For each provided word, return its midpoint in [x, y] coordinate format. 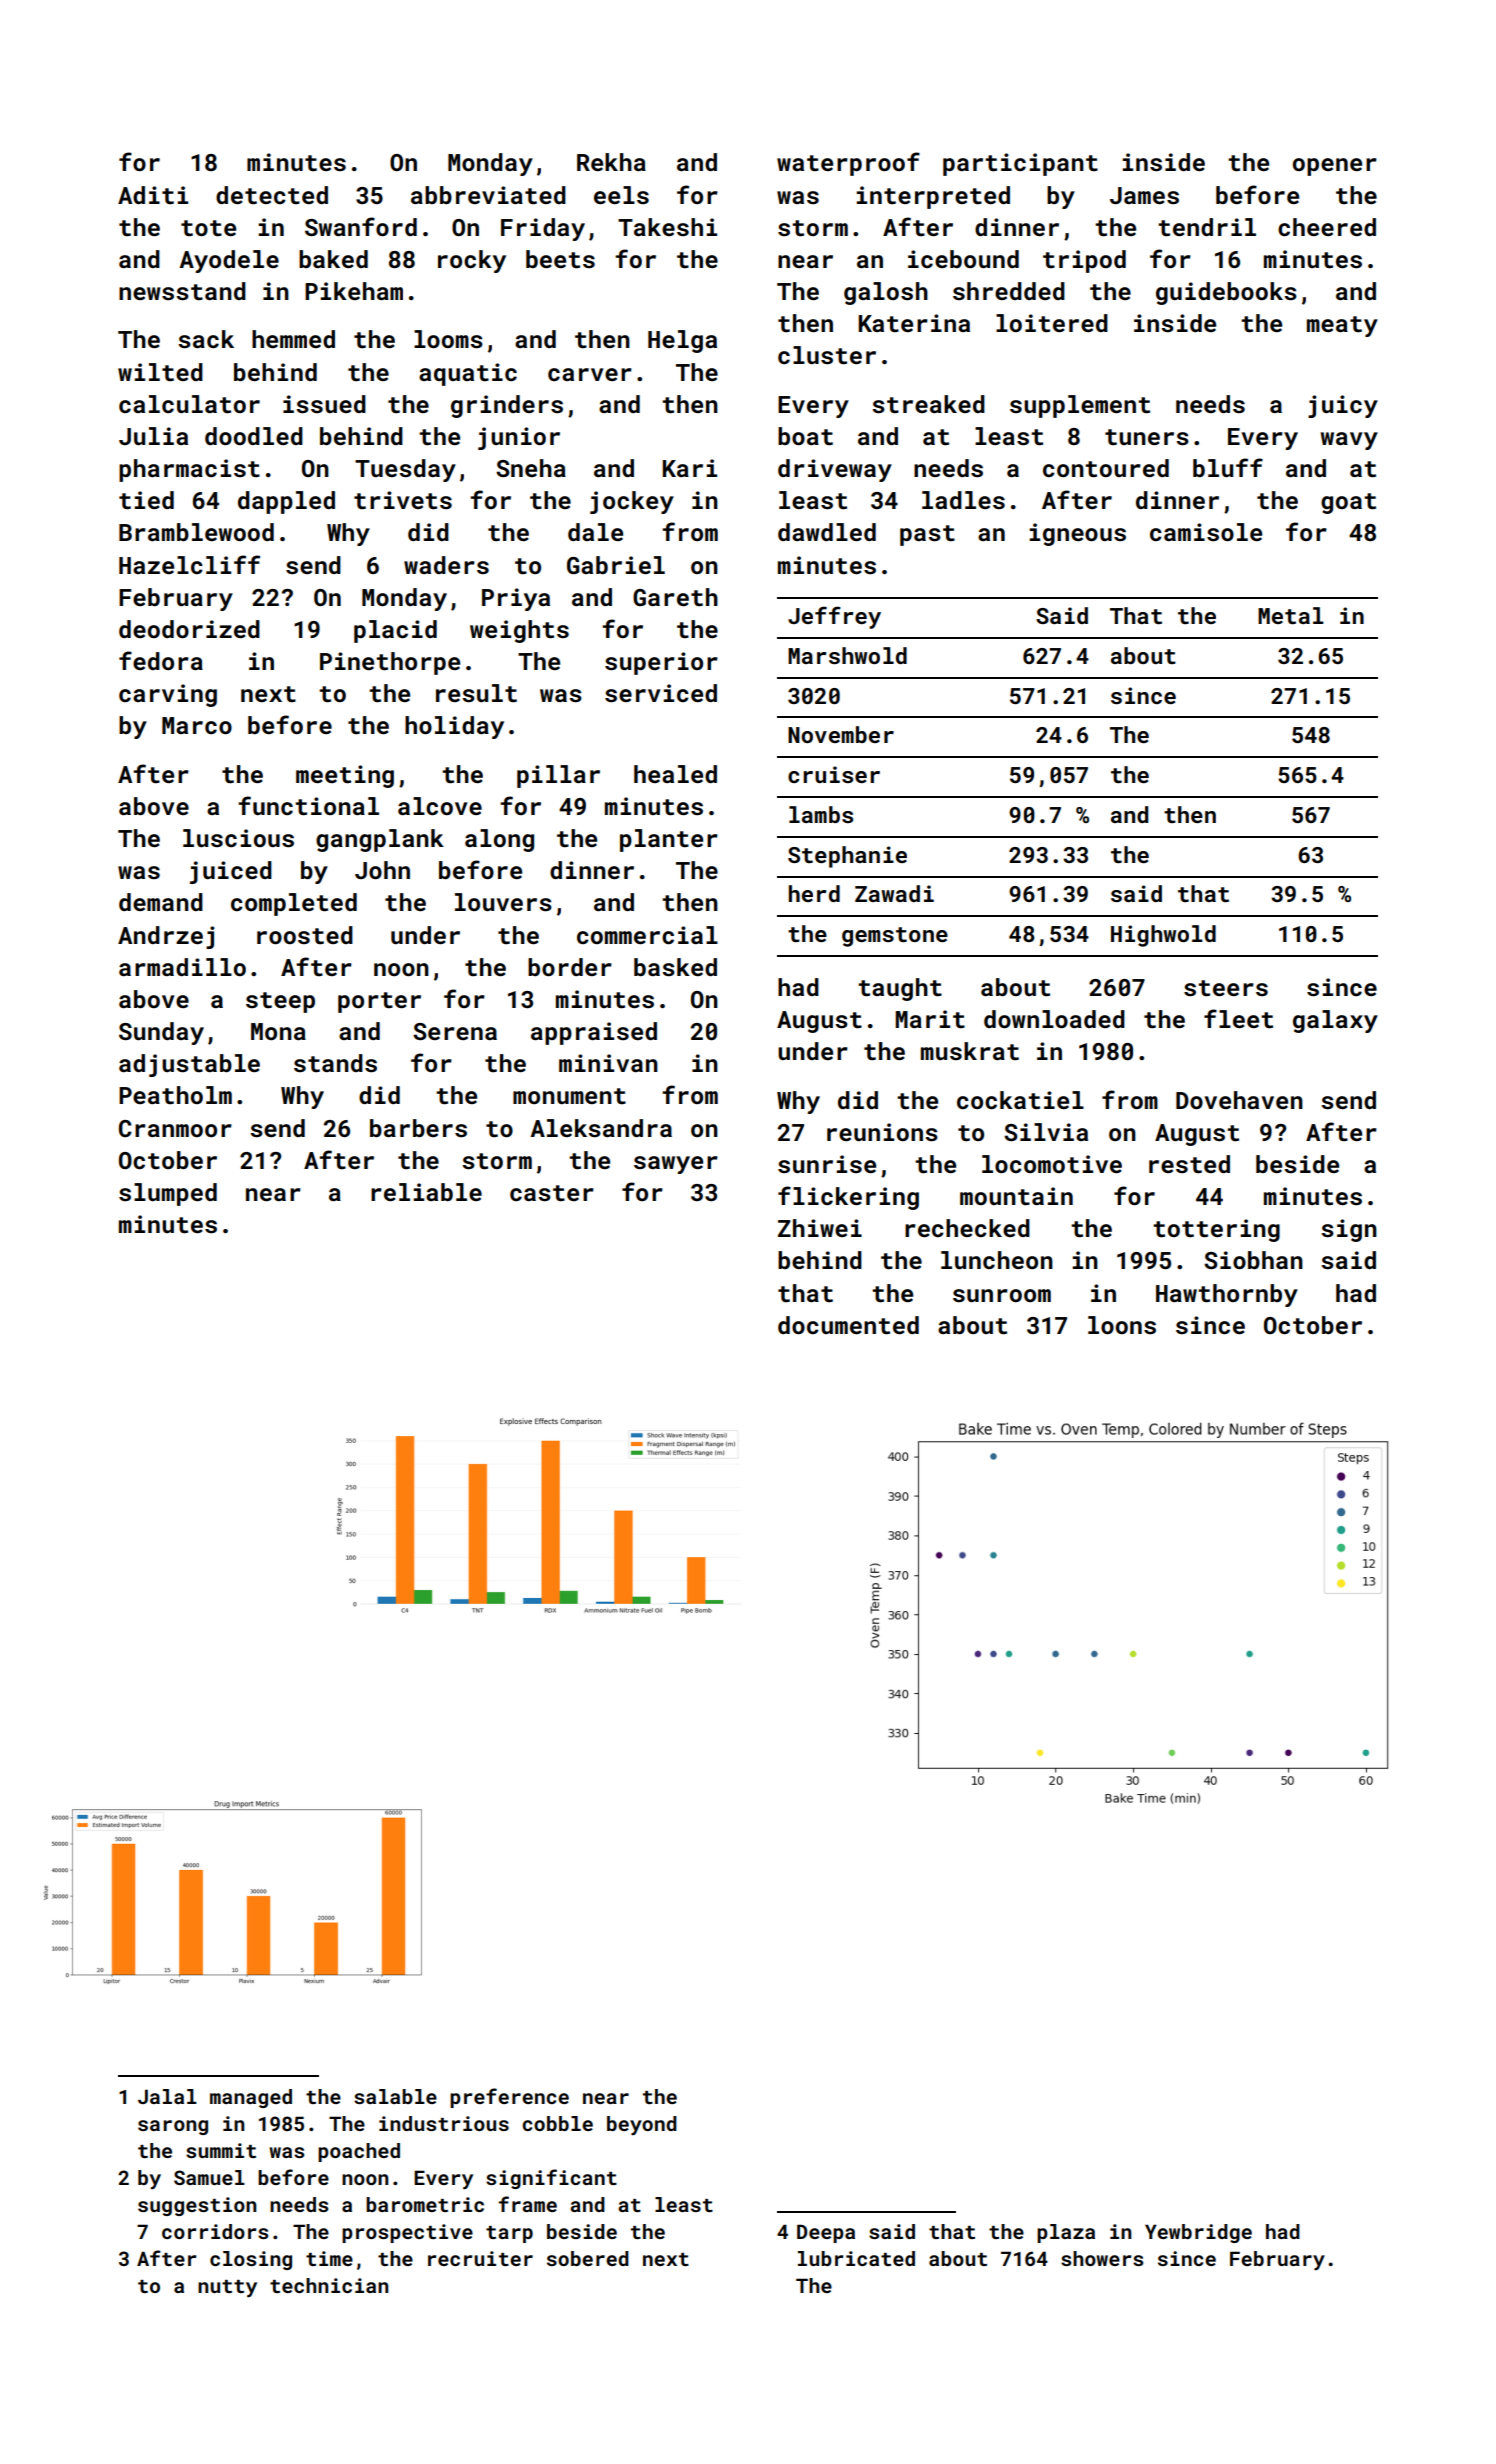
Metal [1291, 615]
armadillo [182, 967]
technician [329, 2285]
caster [552, 1193]
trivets [403, 500]
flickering [848, 1198]
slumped [168, 1194]
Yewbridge [1198, 2233]
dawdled [827, 532]
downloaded [1054, 1019]
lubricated [856, 2258]
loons [1122, 1325]
